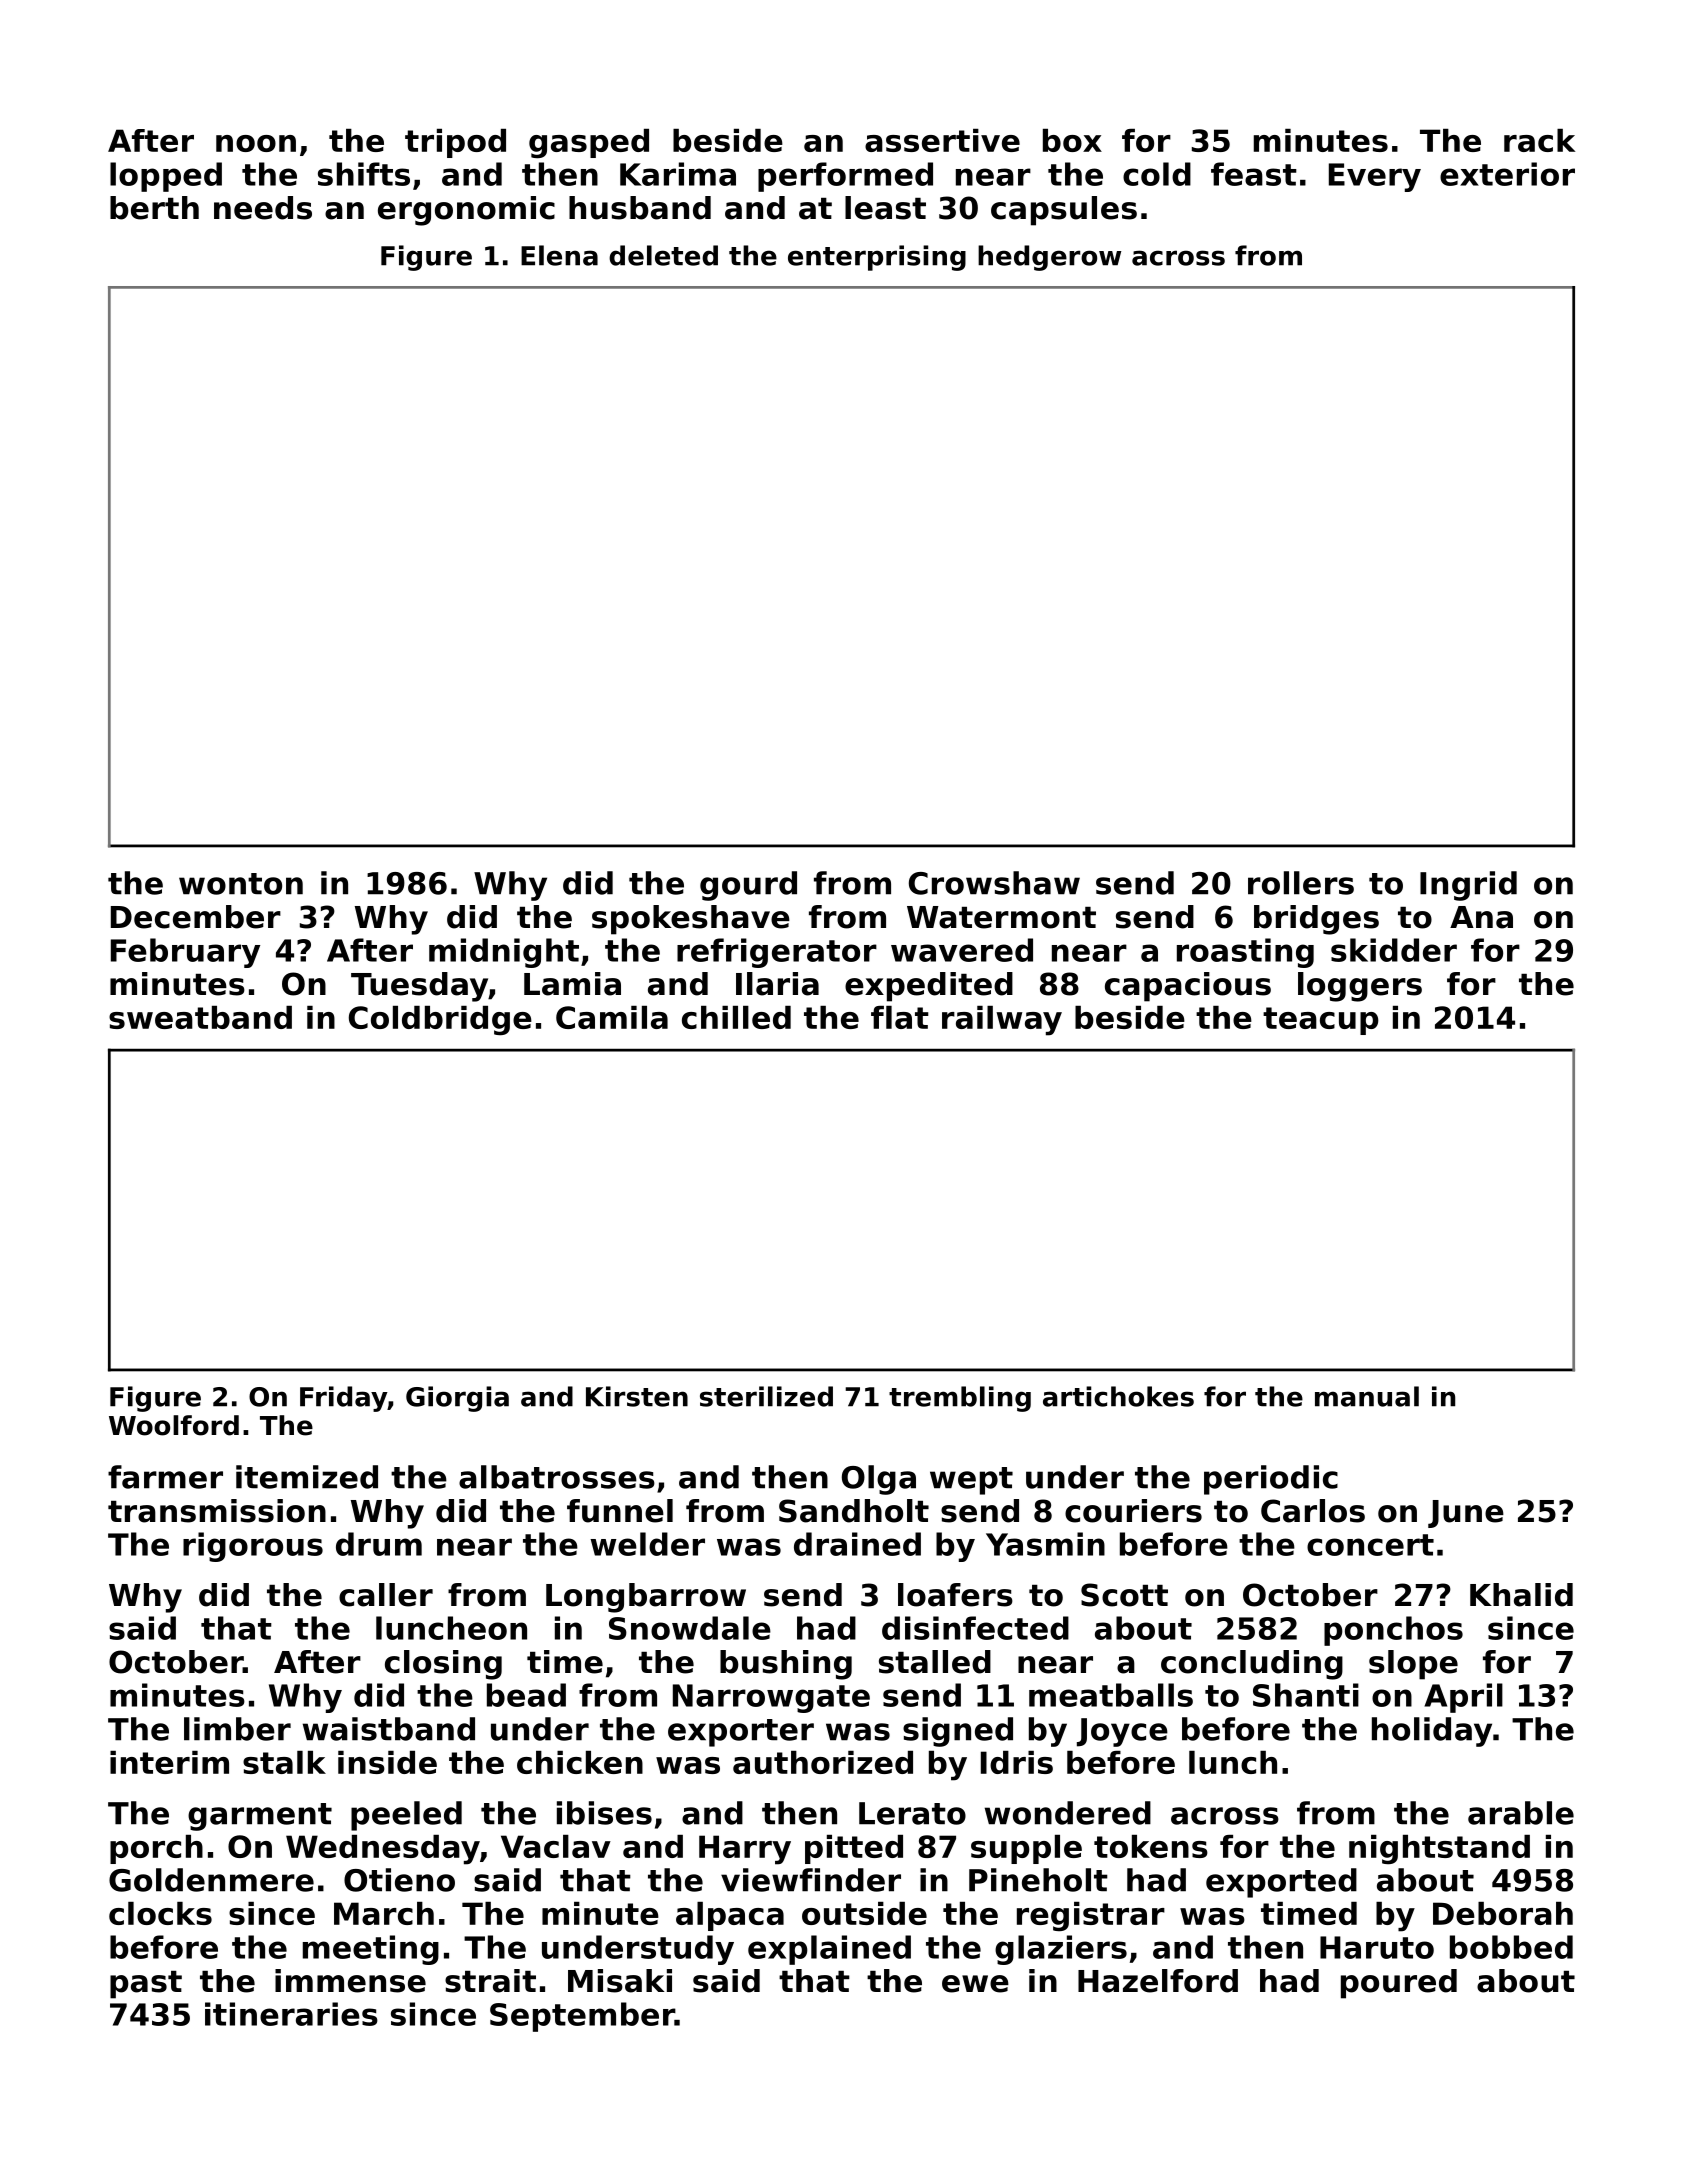 The height and width of the screenshot is (2178, 1683). What do you see at coordinates (994, 883) in the screenshot?
I see `Crowshaw` at bounding box center [994, 883].
